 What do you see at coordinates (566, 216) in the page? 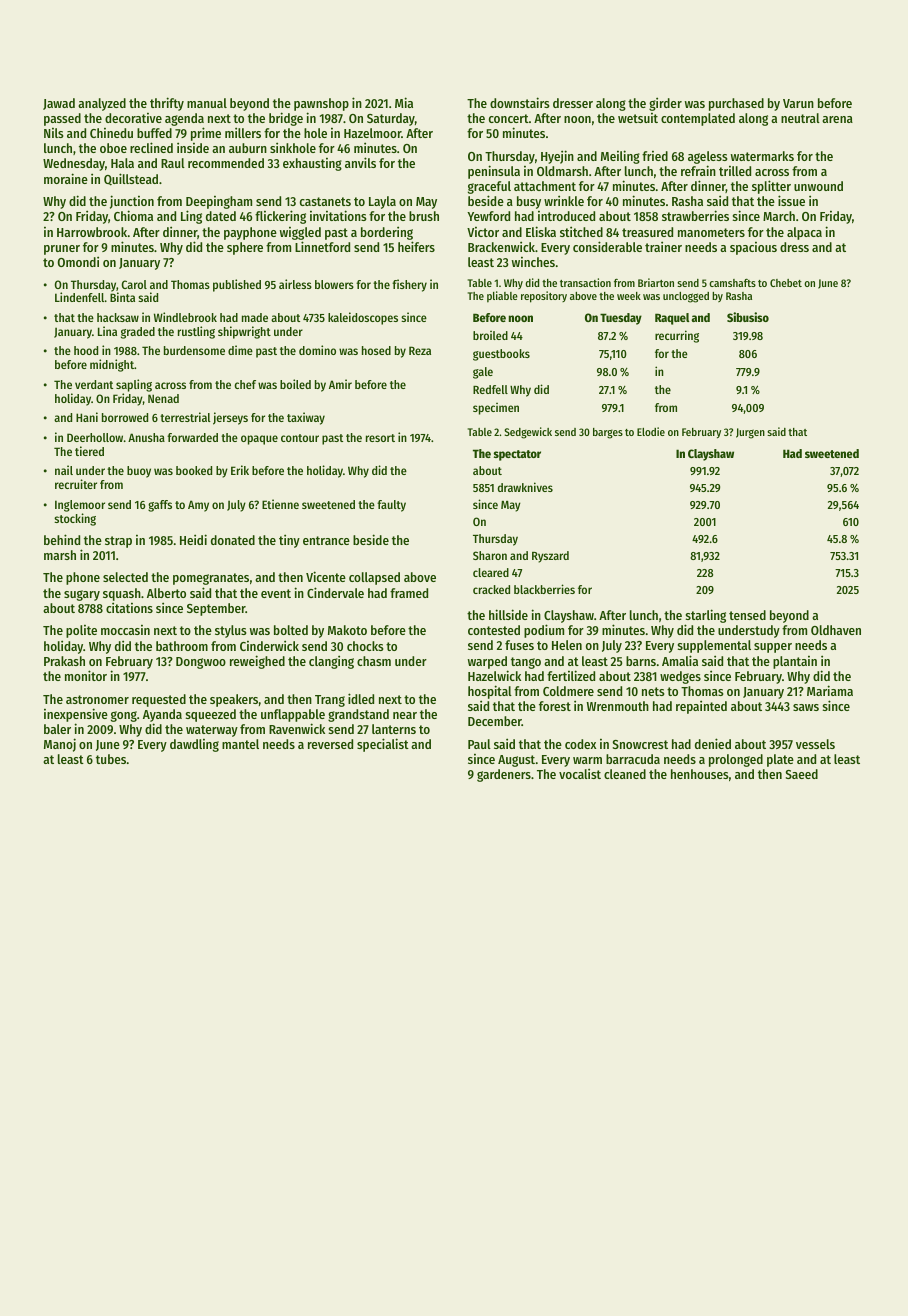
I see `introduced` at bounding box center [566, 216].
